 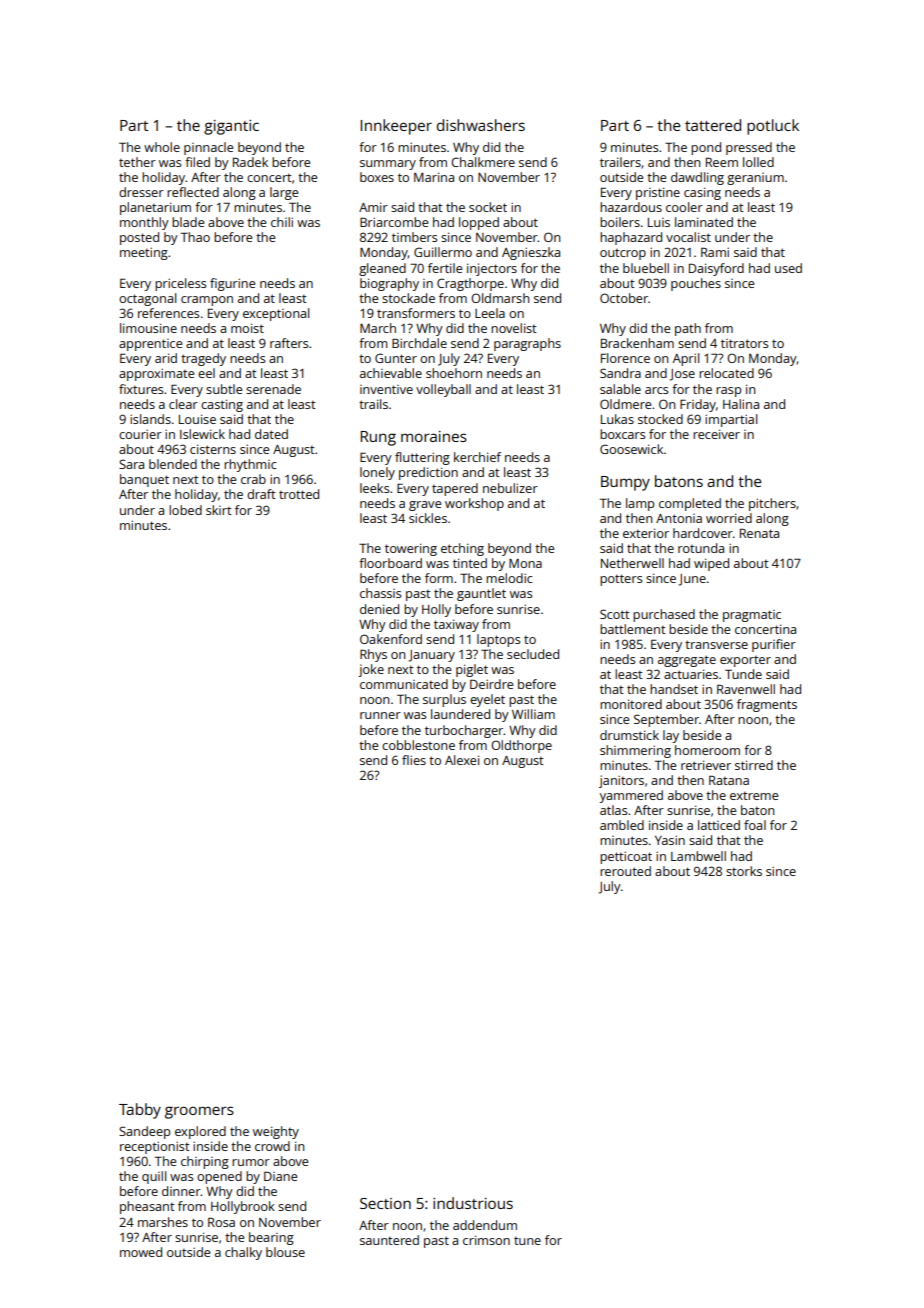 What do you see at coordinates (713, 125) in the image?
I see `tattered` at bounding box center [713, 125].
